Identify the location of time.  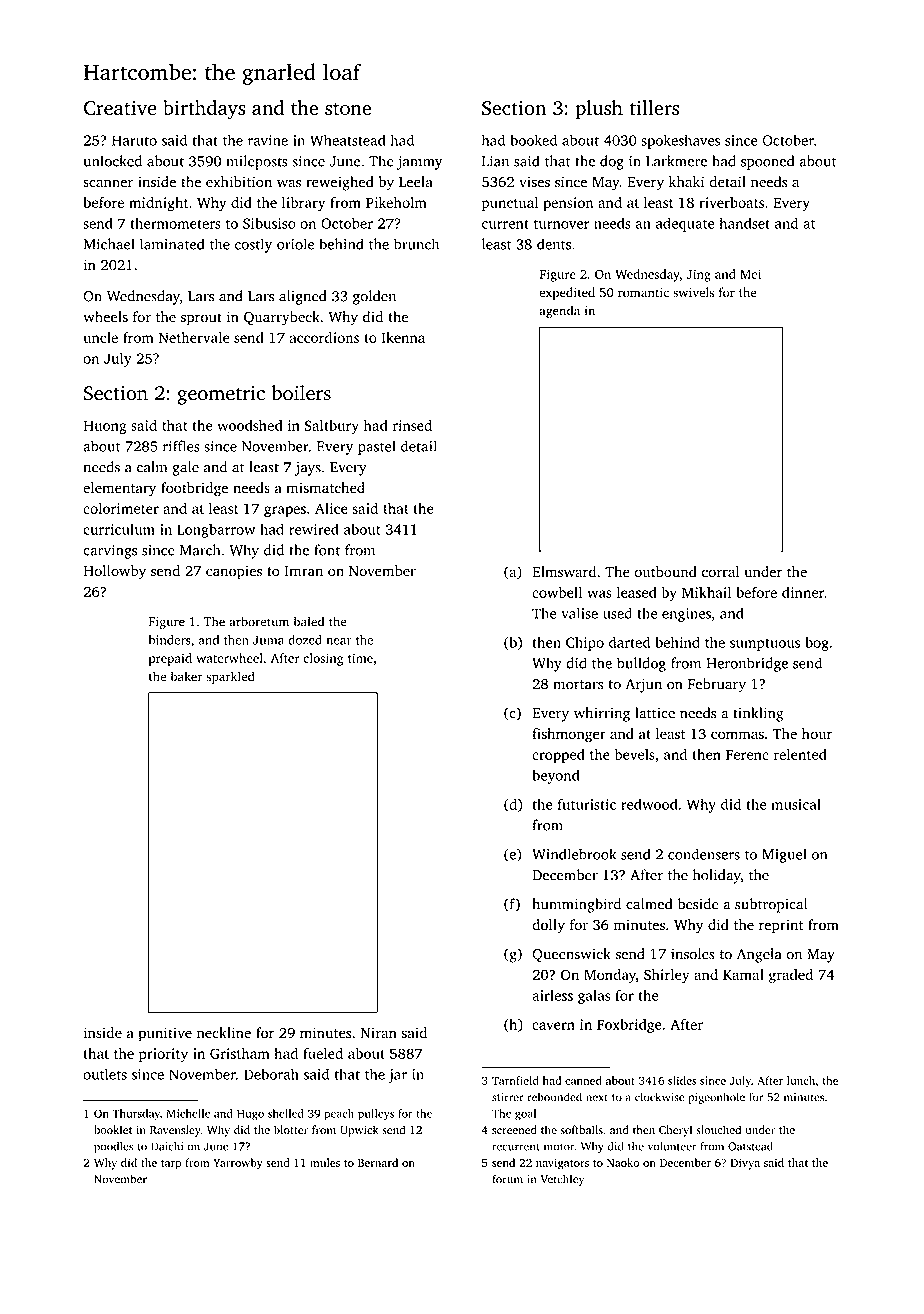
(360, 658).
